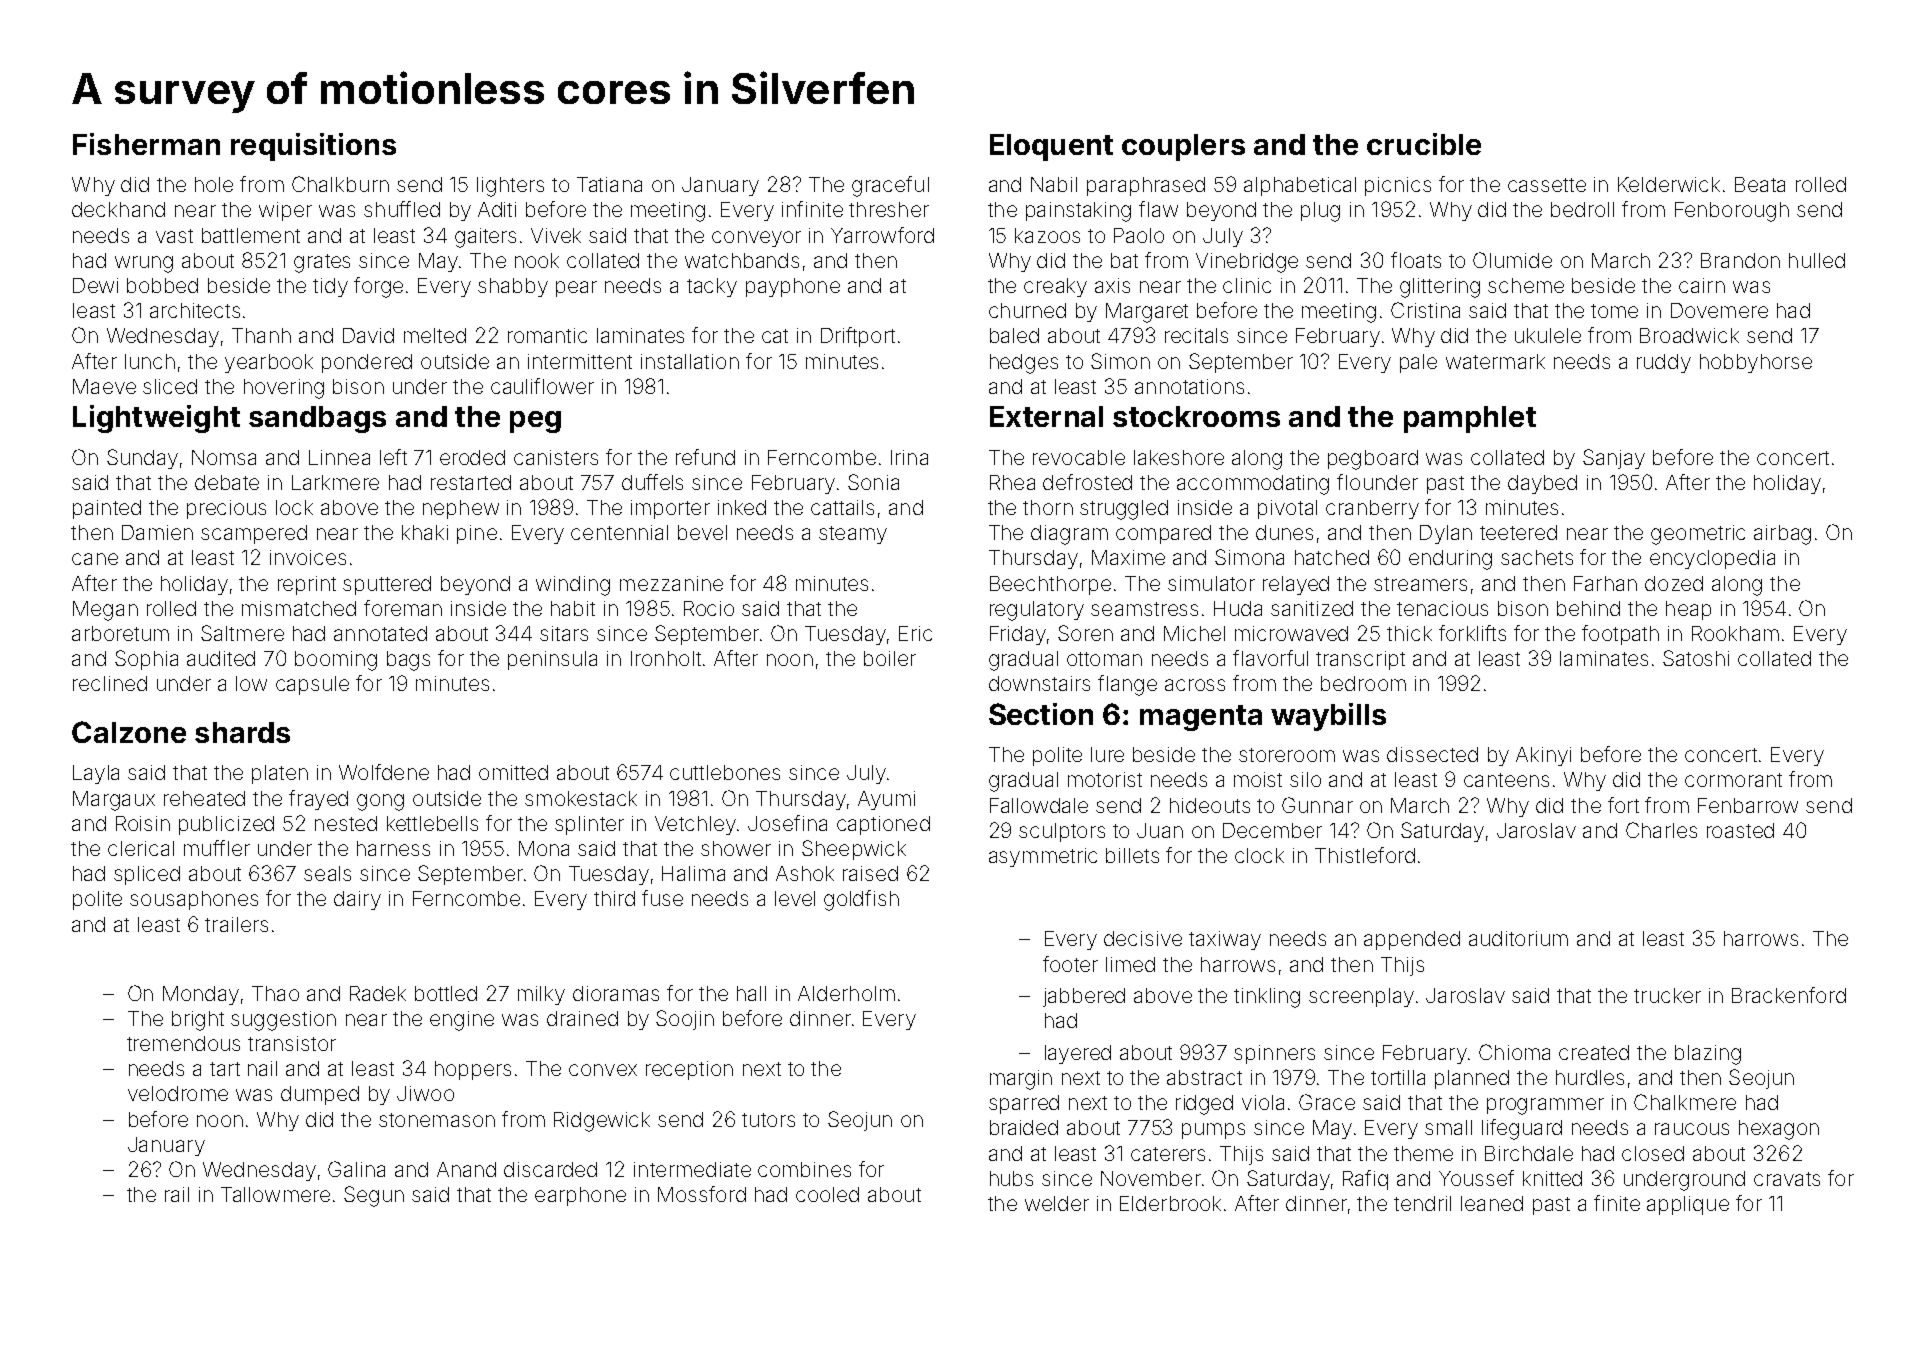  Describe the element at coordinates (174, 236) in the screenshot. I see `vast` at that location.
